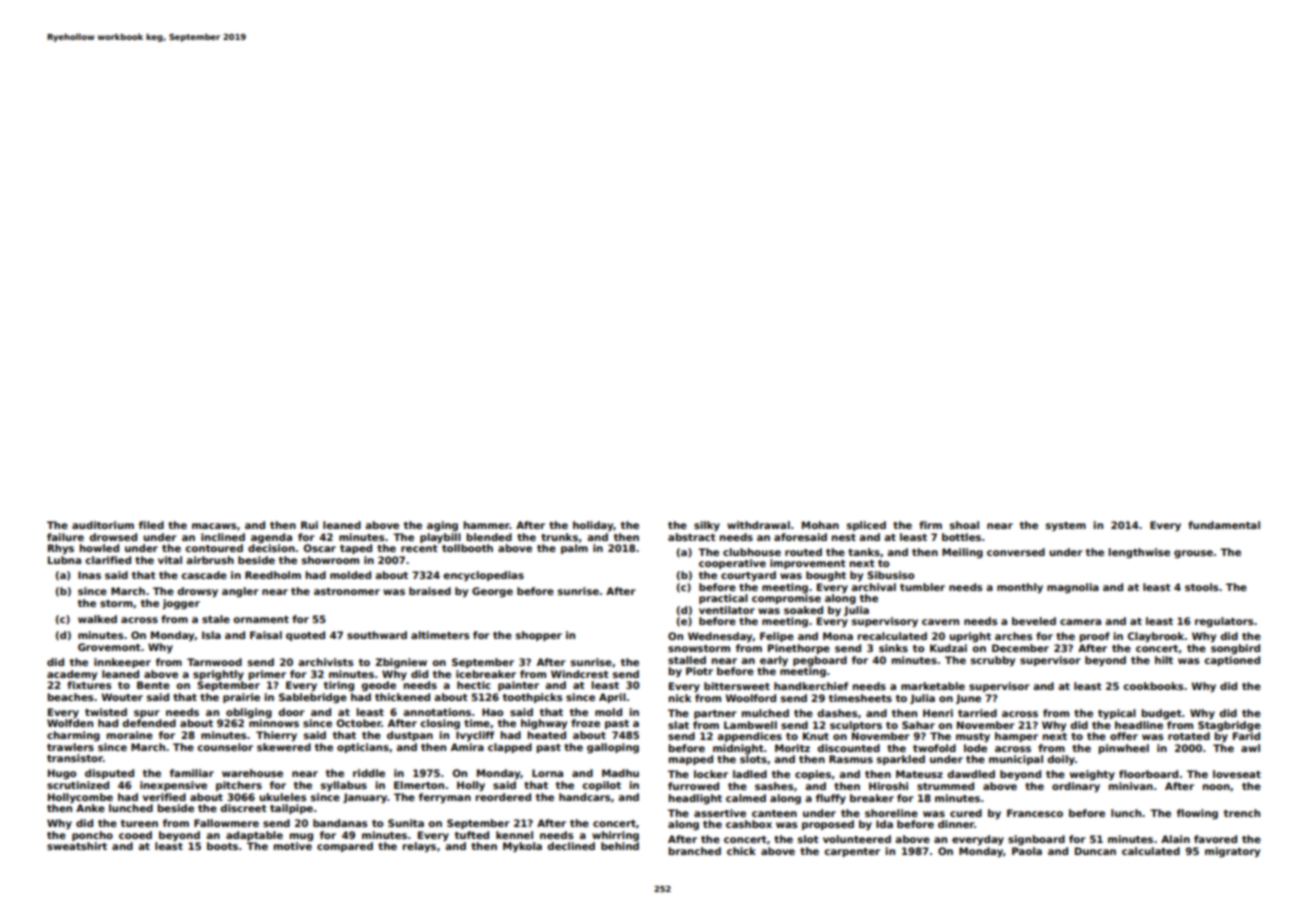 The image size is (1308, 924). What do you see at coordinates (164, 797) in the screenshot?
I see `verified` at bounding box center [164, 797].
